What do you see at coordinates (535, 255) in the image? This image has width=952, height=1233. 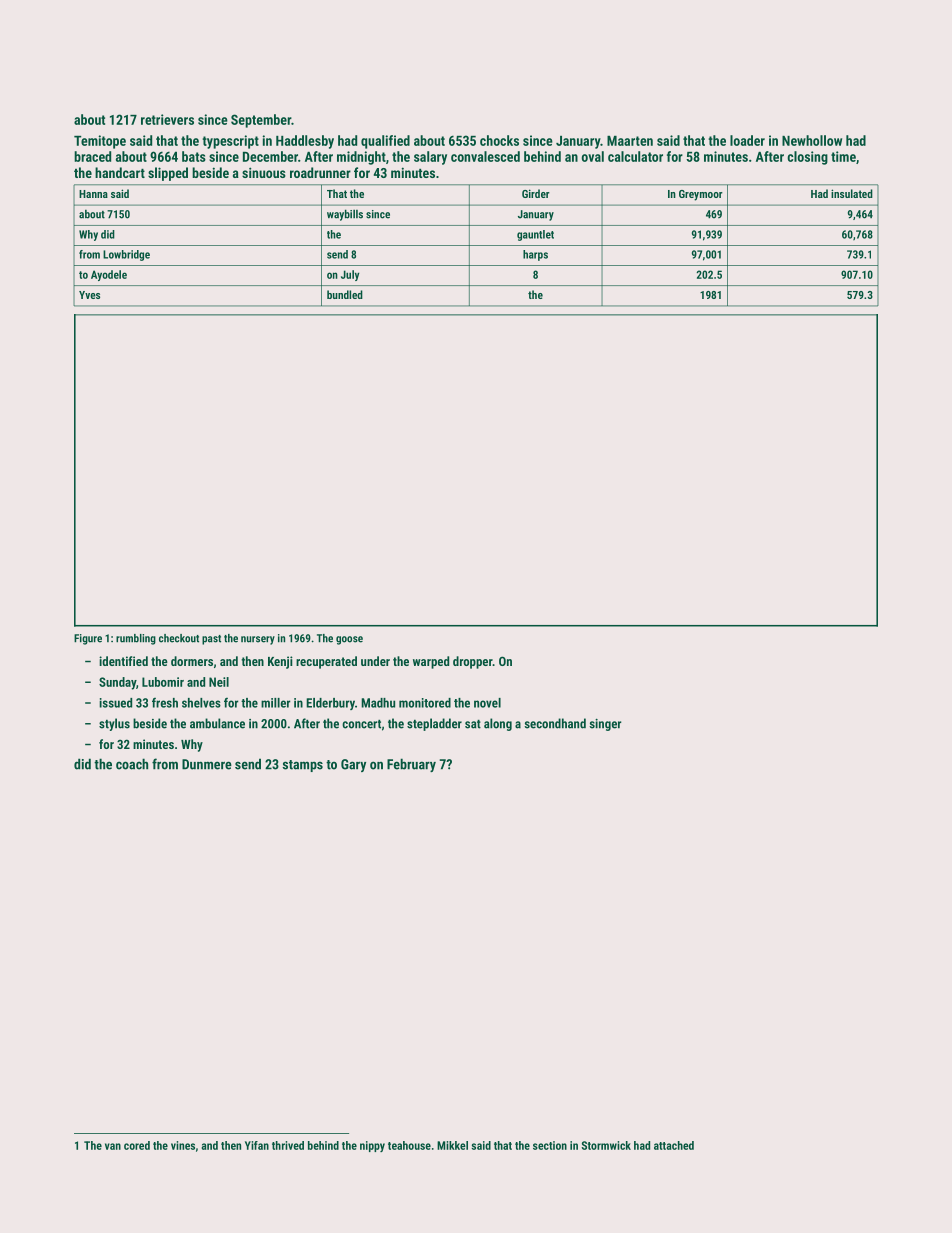 I see `harps` at bounding box center [535, 255].
